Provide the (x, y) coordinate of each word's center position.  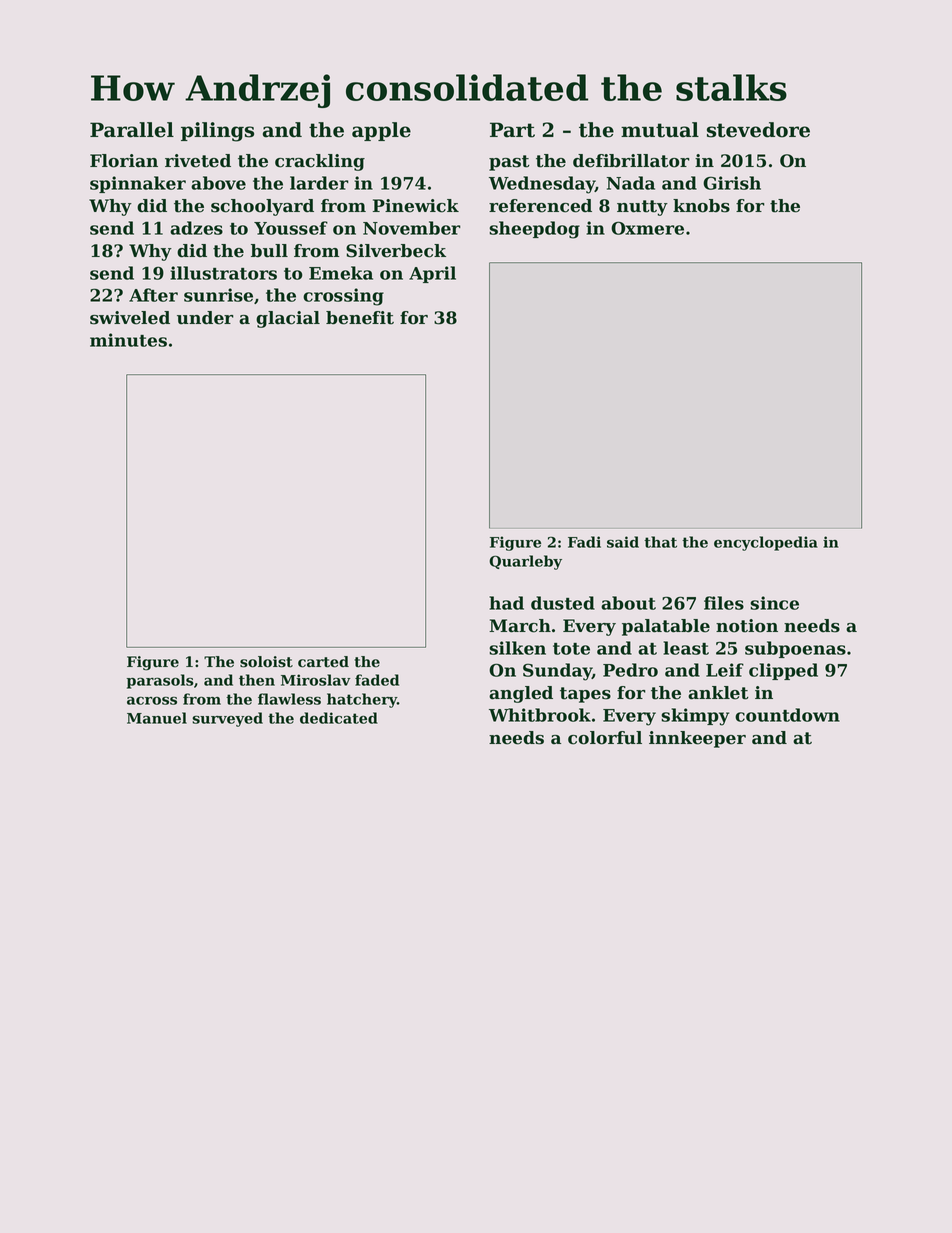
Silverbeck (396, 251)
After (153, 295)
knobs (701, 206)
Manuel (157, 718)
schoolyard (262, 207)
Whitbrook (540, 715)
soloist (266, 662)
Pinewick (416, 206)
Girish (732, 183)
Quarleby (525, 562)
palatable (666, 627)
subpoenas (795, 649)
